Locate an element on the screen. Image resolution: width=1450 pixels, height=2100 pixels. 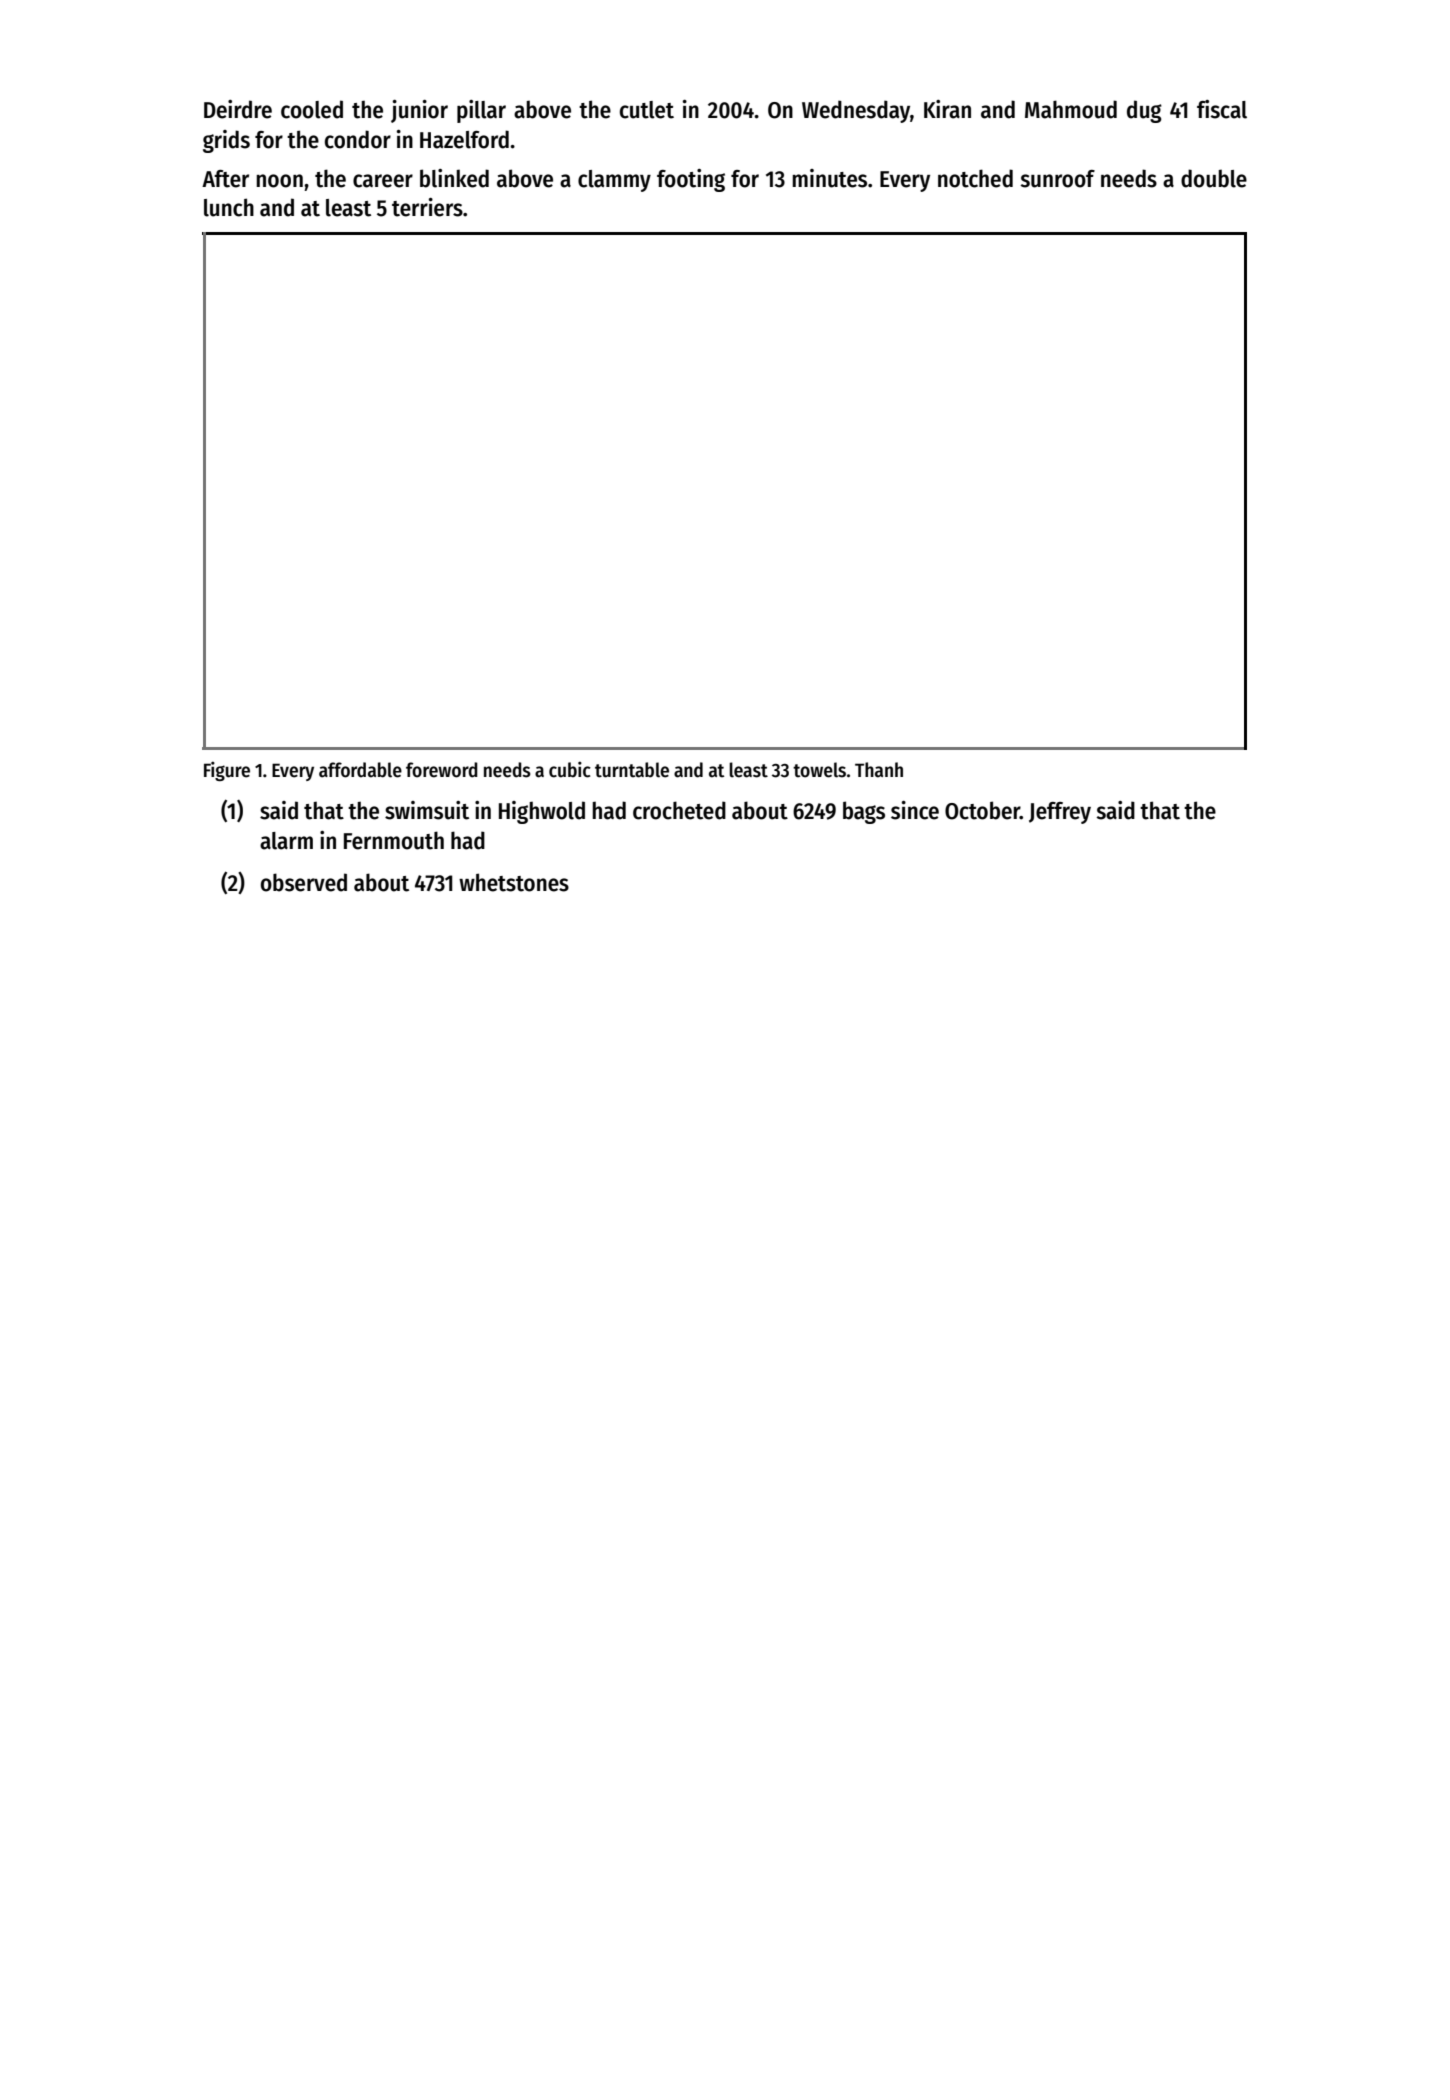
foreword is located at coordinates (442, 770).
